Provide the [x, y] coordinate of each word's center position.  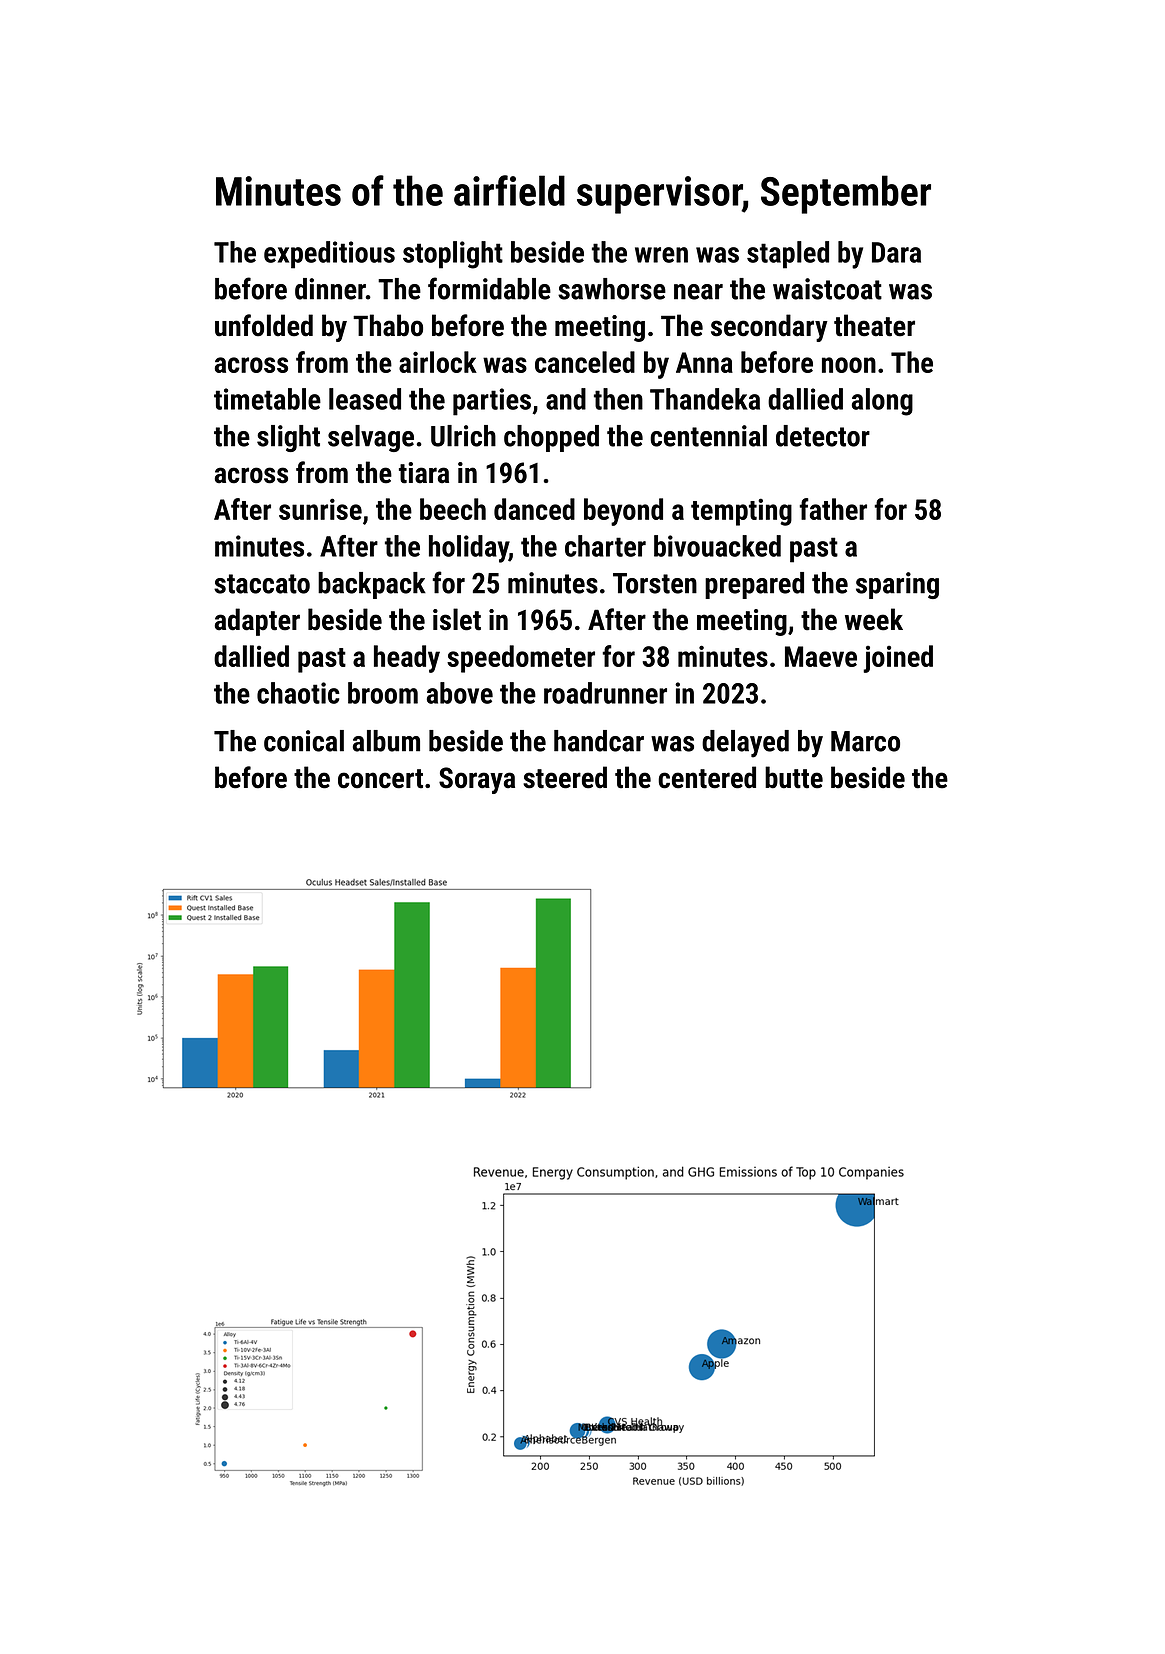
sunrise [320, 509]
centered [707, 777]
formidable [489, 288]
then [618, 399]
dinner [330, 289]
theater [874, 325]
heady [407, 659]
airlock [438, 362]
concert [380, 779]
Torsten [655, 583]
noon [849, 365]
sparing [897, 585]
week [874, 619]
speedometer [521, 659]
